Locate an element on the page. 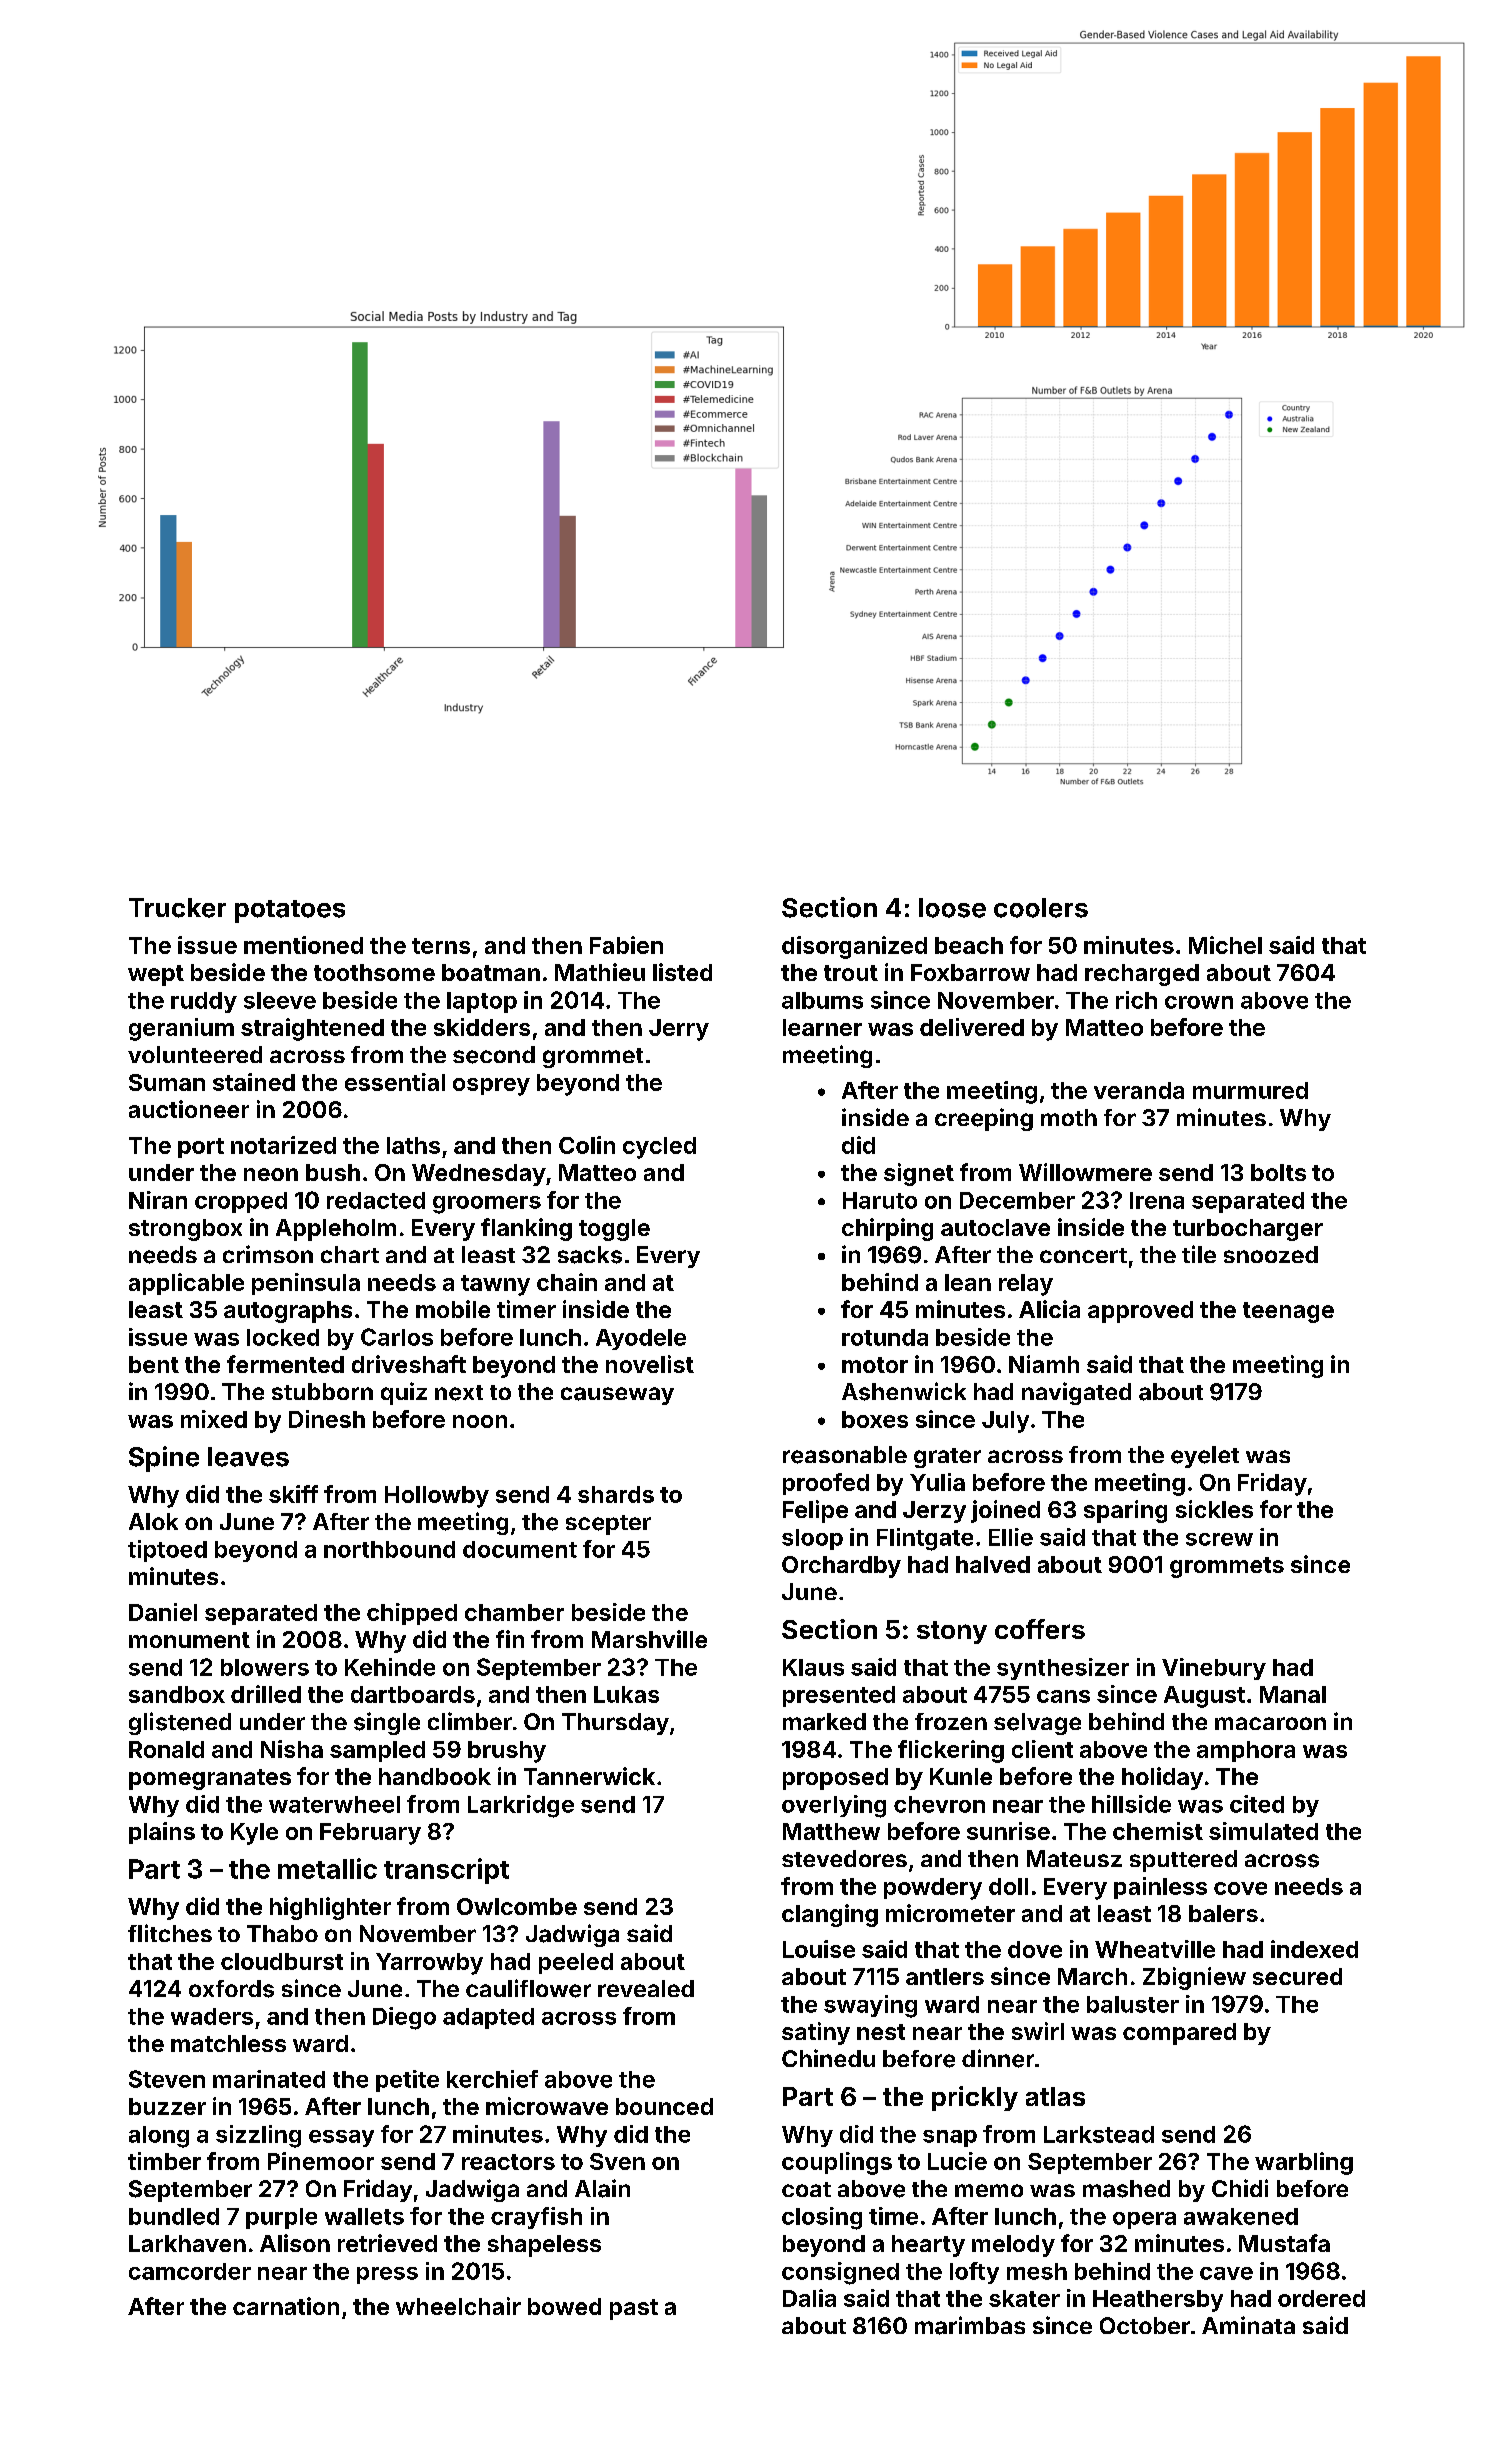  cycled is located at coordinates (659, 1148).
